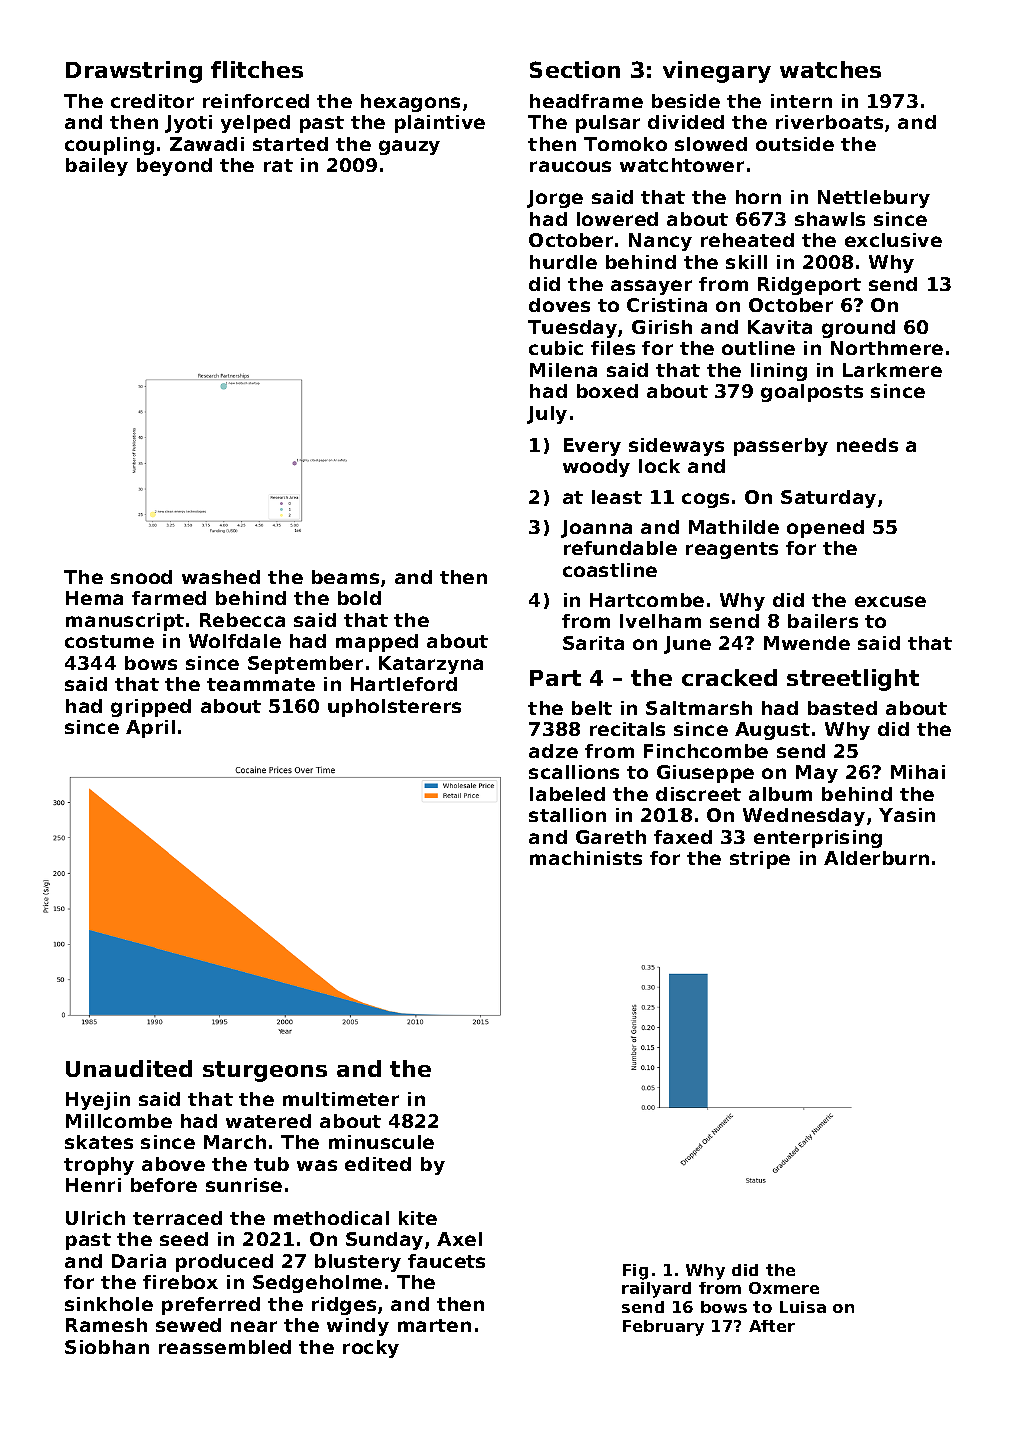 The height and width of the document is (1446, 1018). What do you see at coordinates (221, 577) in the document?
I see `washed` at bounding box center [221, 577].
